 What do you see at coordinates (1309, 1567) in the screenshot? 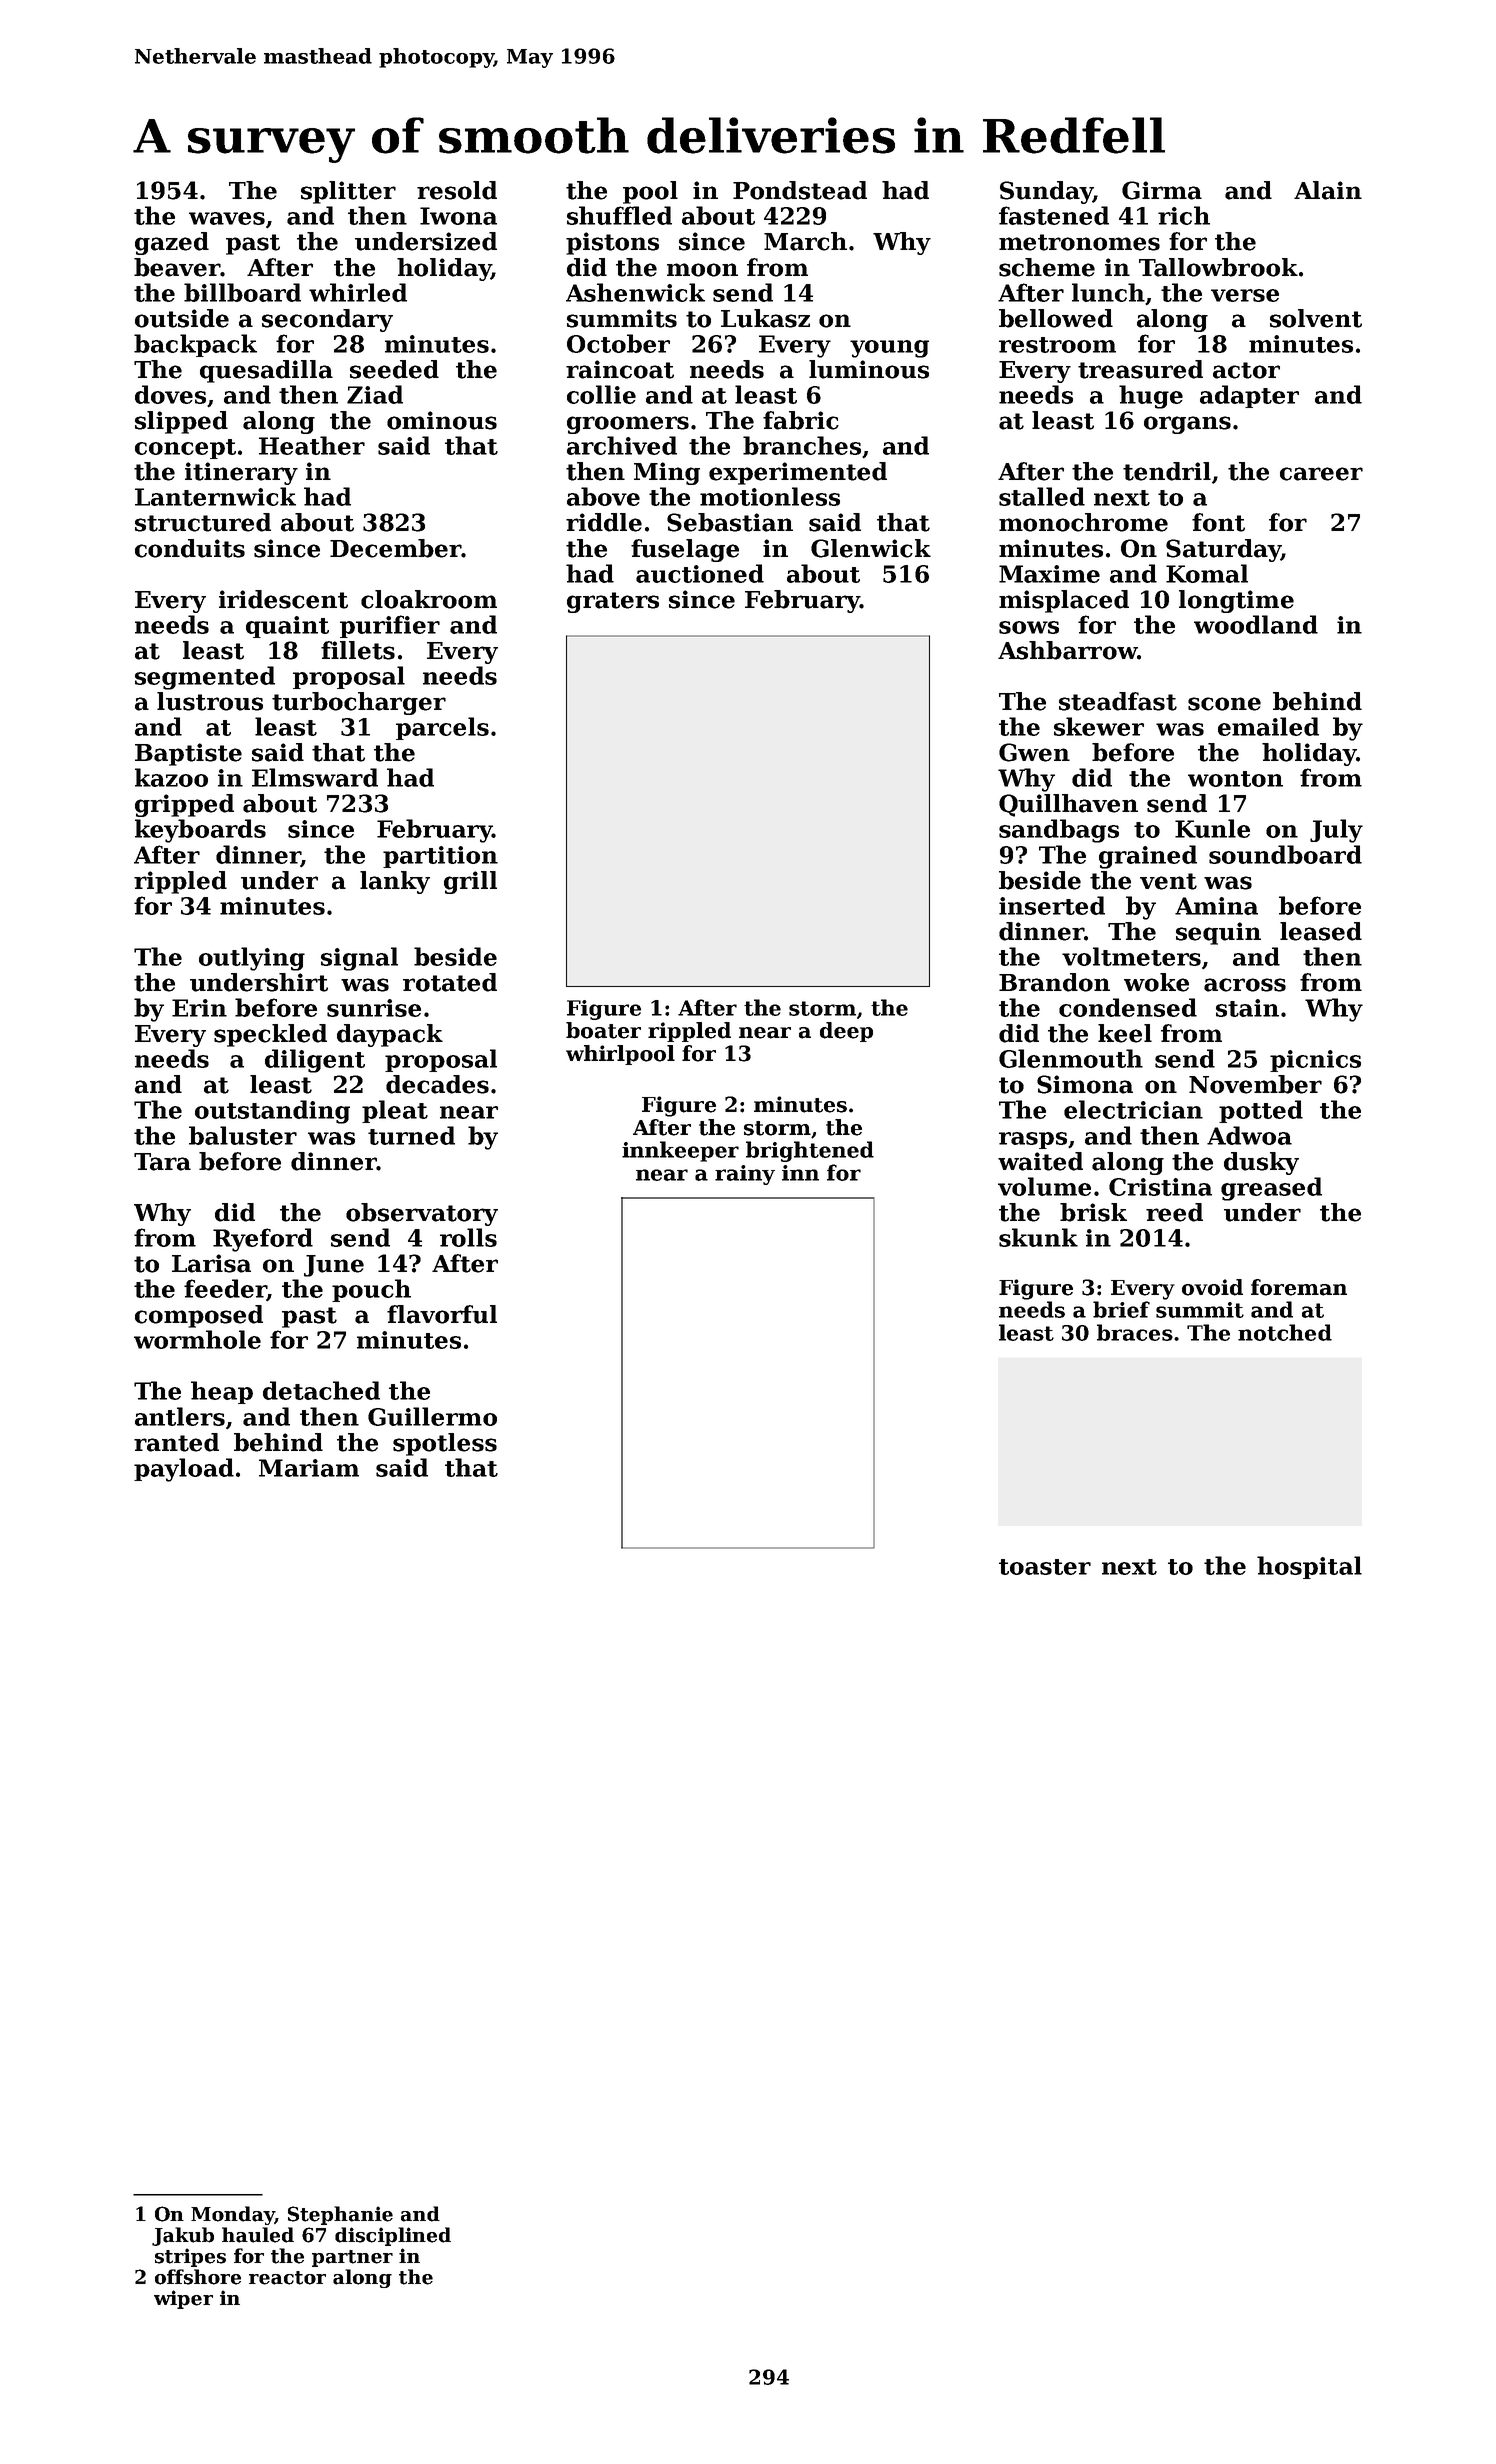
I see `hospital` at bounding box center [1309, 1567].
